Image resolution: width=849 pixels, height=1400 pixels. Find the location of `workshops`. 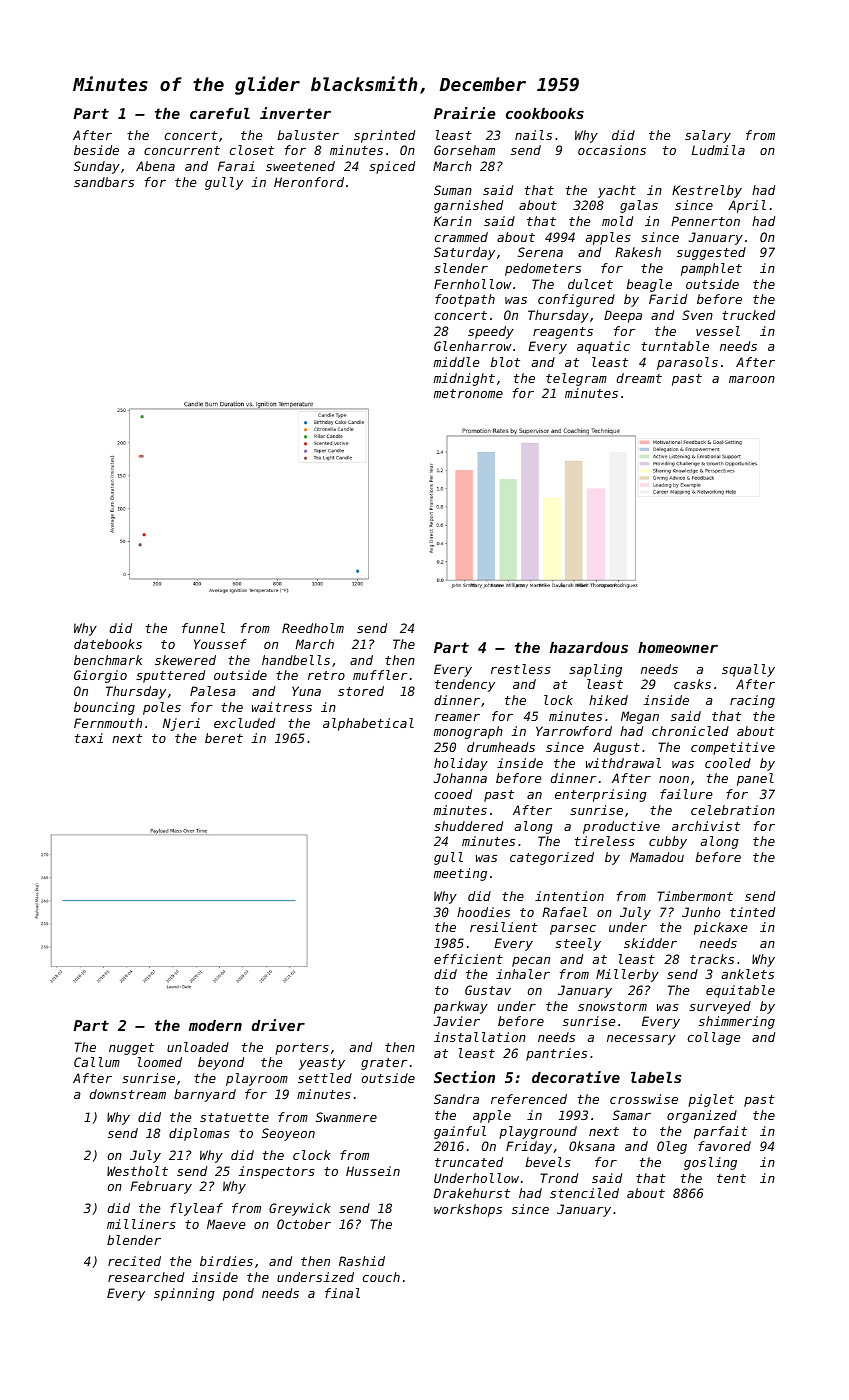

workshops is located at coordinates (468, 1210).
